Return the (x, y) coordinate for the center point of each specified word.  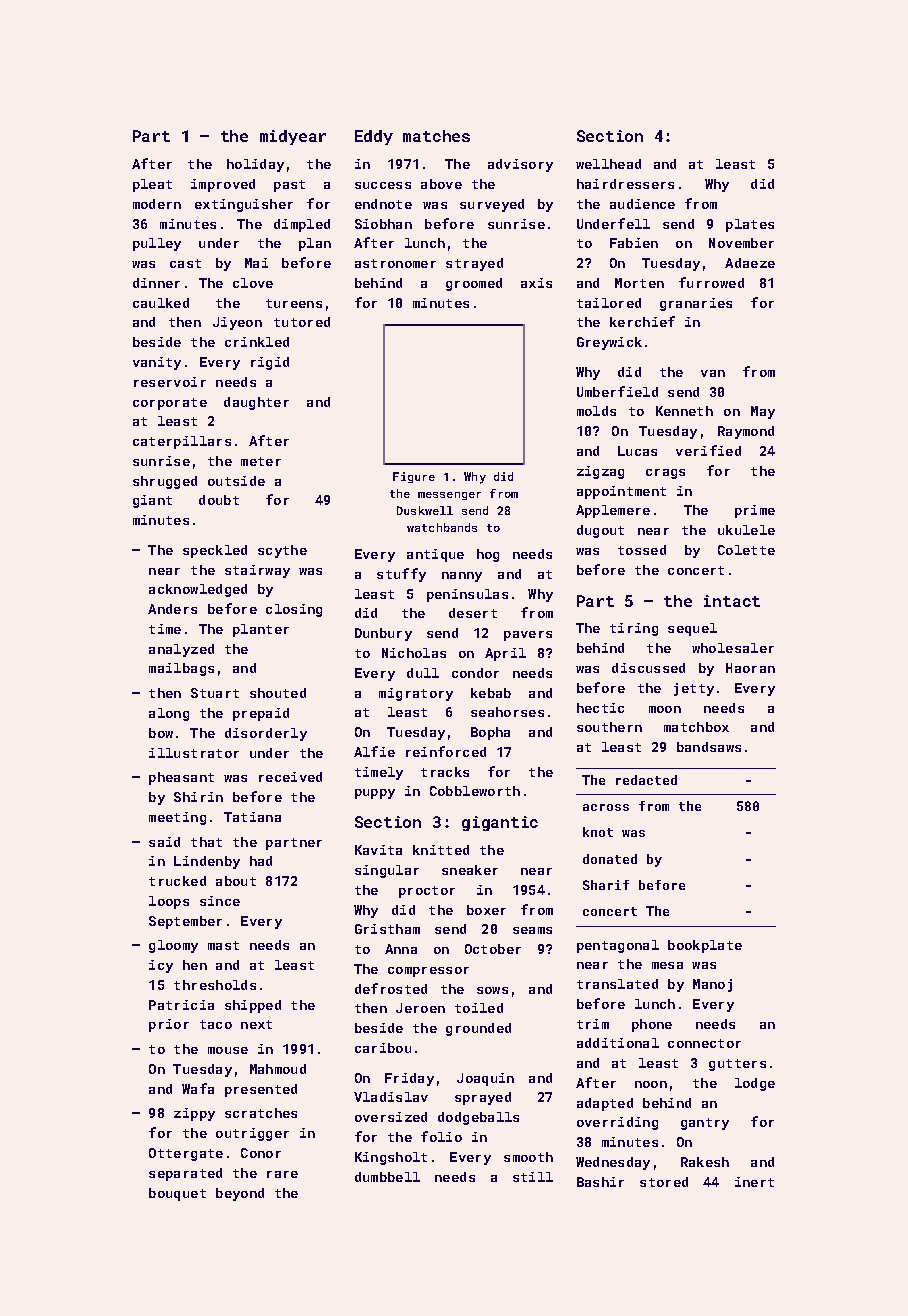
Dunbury (383, 634)
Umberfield (617, 391)
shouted (278, 693)
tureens (294, 303)
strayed (474, 264)
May (763, 412)
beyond (240, 1194)
